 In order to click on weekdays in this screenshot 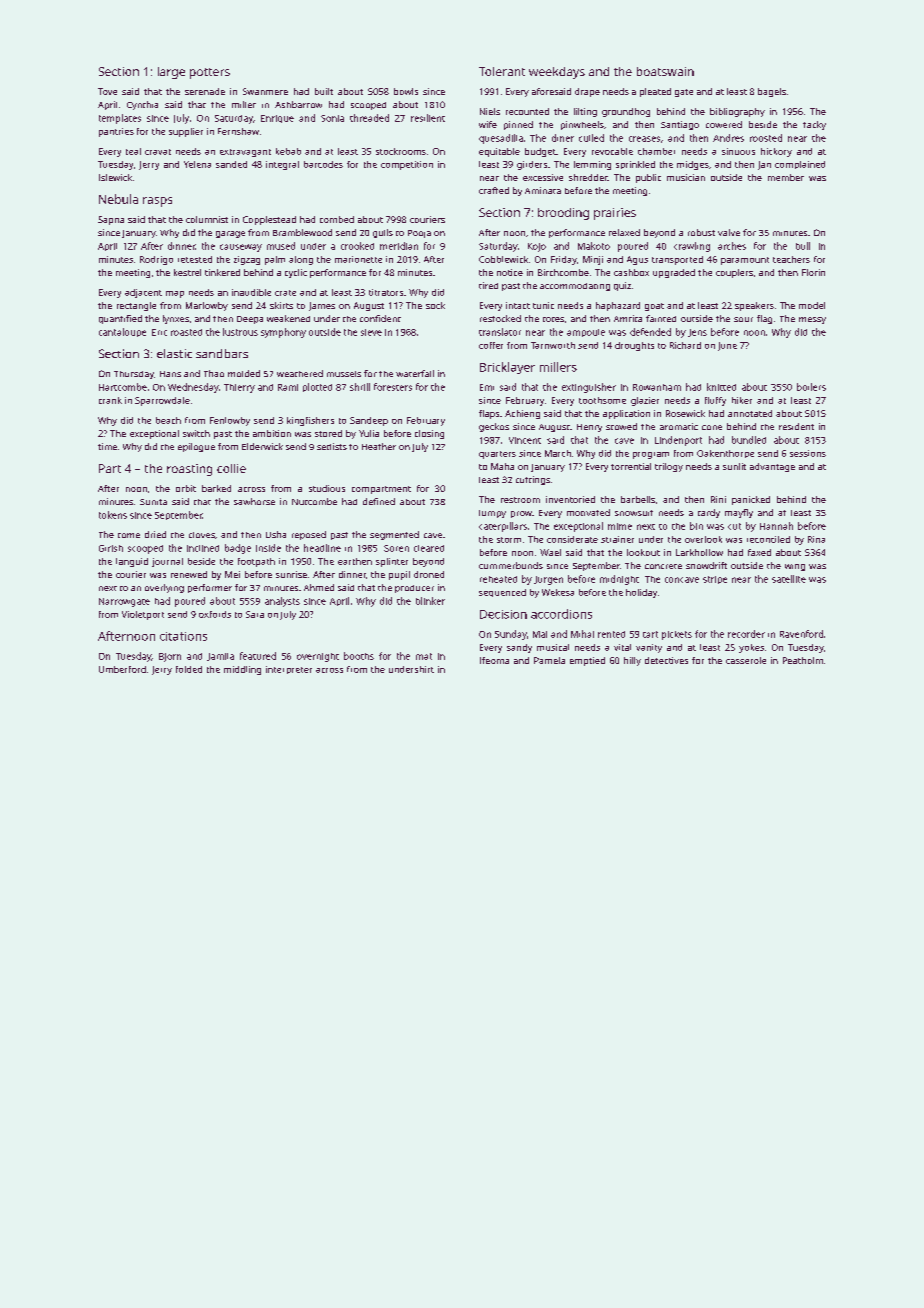, I will do `click(557, 73)`.
